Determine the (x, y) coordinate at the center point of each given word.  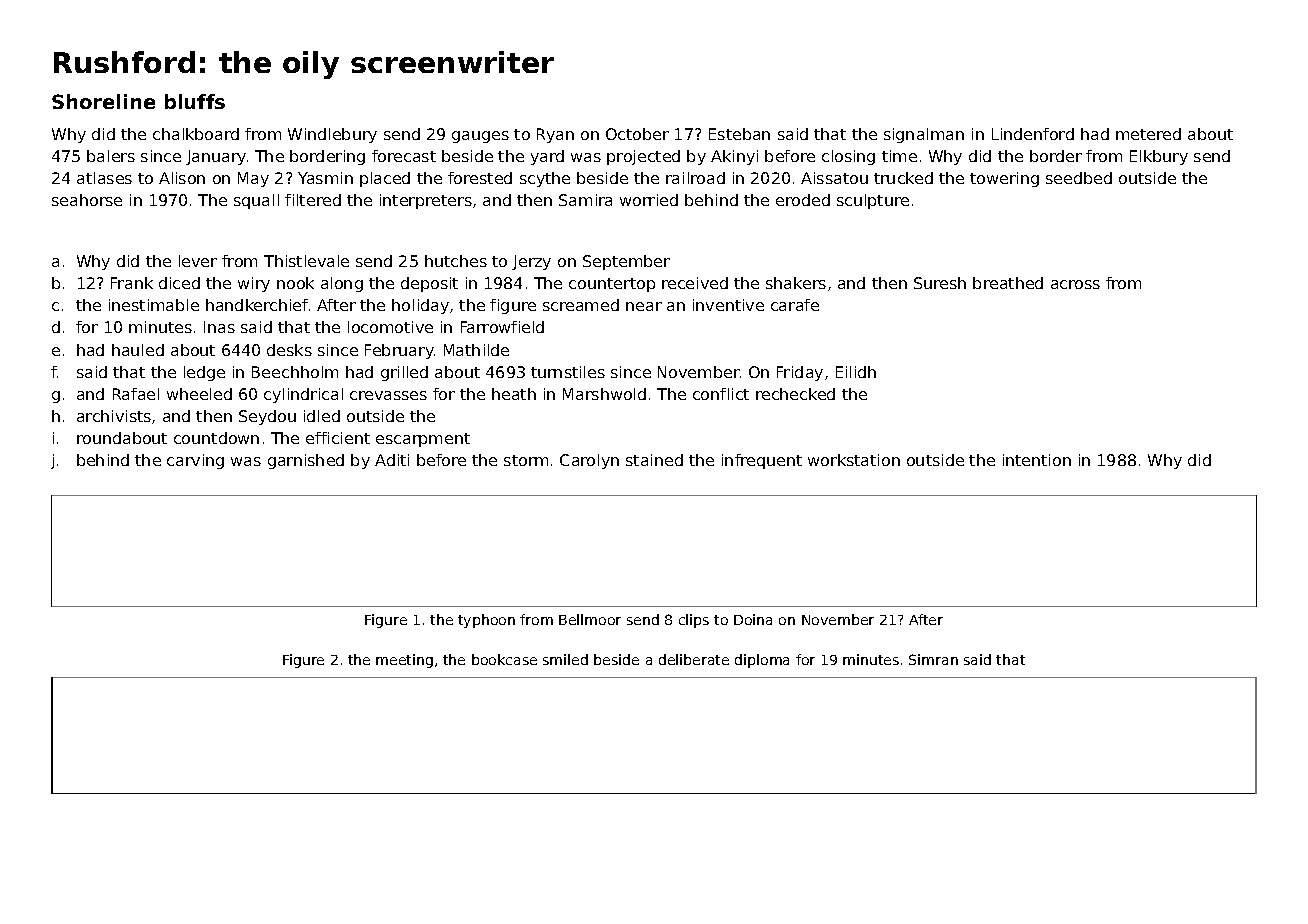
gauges (480, 137)
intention (1037, 460)
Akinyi (734, 157)
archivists (114, 416)
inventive (728, 305)
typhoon (486, 621)
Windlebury (332, 135)
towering (1004, 179)
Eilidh (856, 372)
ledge (204, 373)
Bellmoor (590, 619)
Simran (933, 659)
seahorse (87, 200)
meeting (404, 661)
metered (1148, 134)
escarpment (423, 440)
